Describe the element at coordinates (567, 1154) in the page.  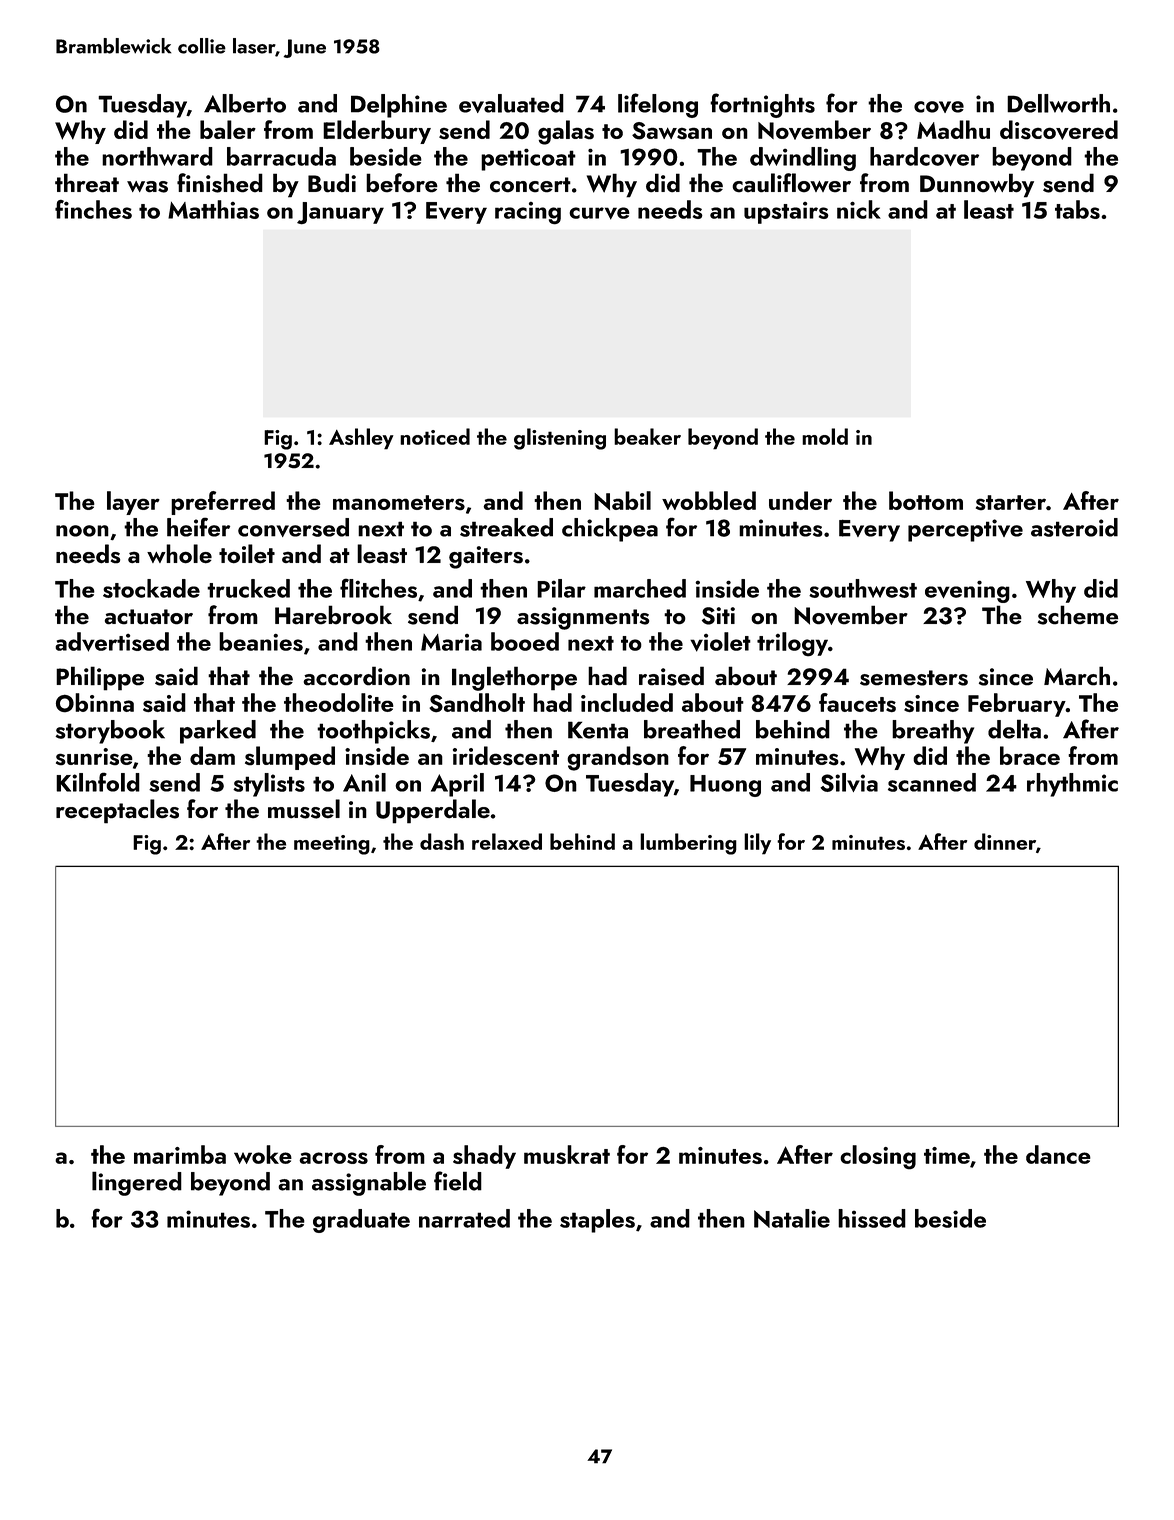
I see `muskrat` at that location.
